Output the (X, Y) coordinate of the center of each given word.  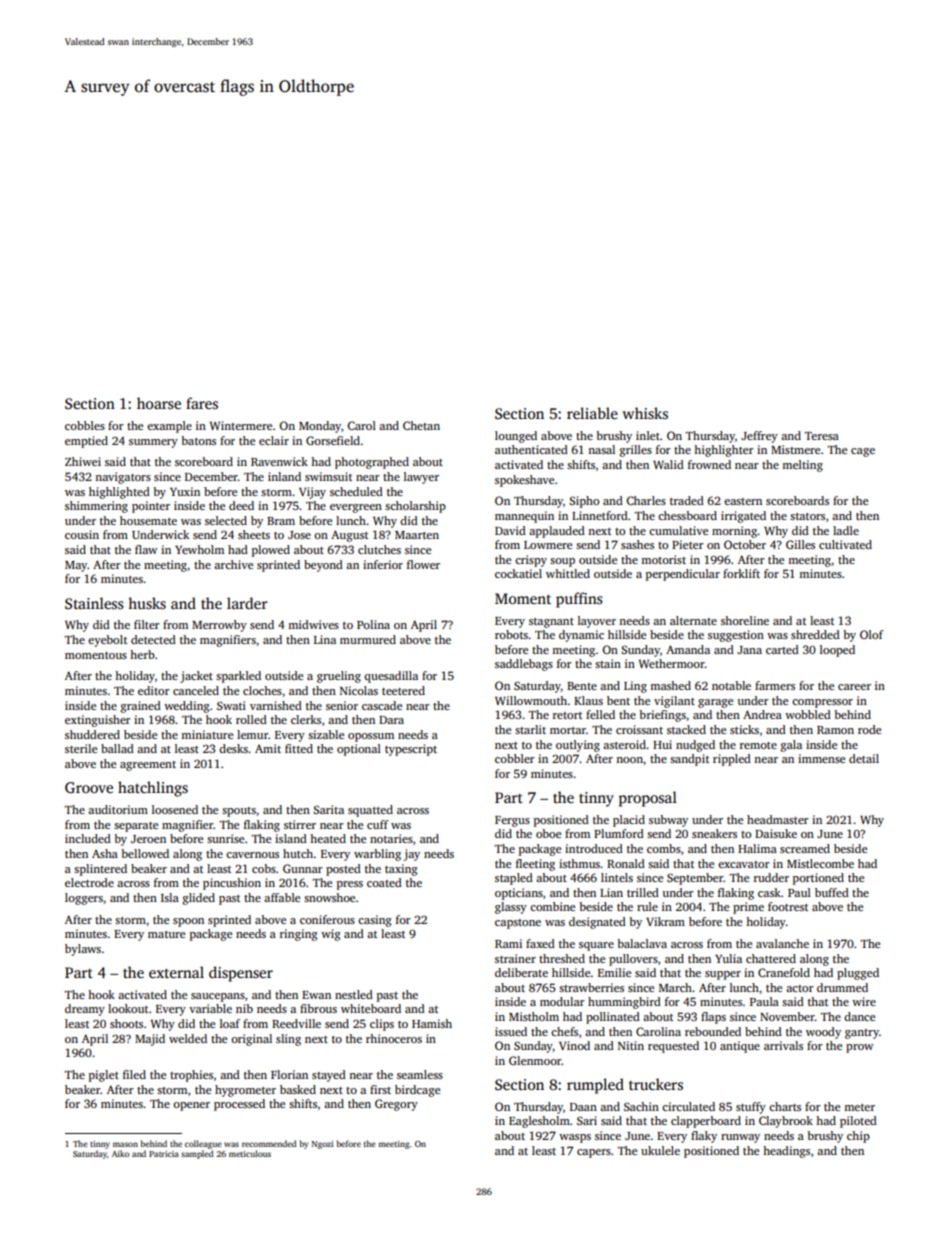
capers (594, 1153)
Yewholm (199, 549)
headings (786, 1152)
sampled (197, 1154)
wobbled (808, 714)
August (349, 536)
